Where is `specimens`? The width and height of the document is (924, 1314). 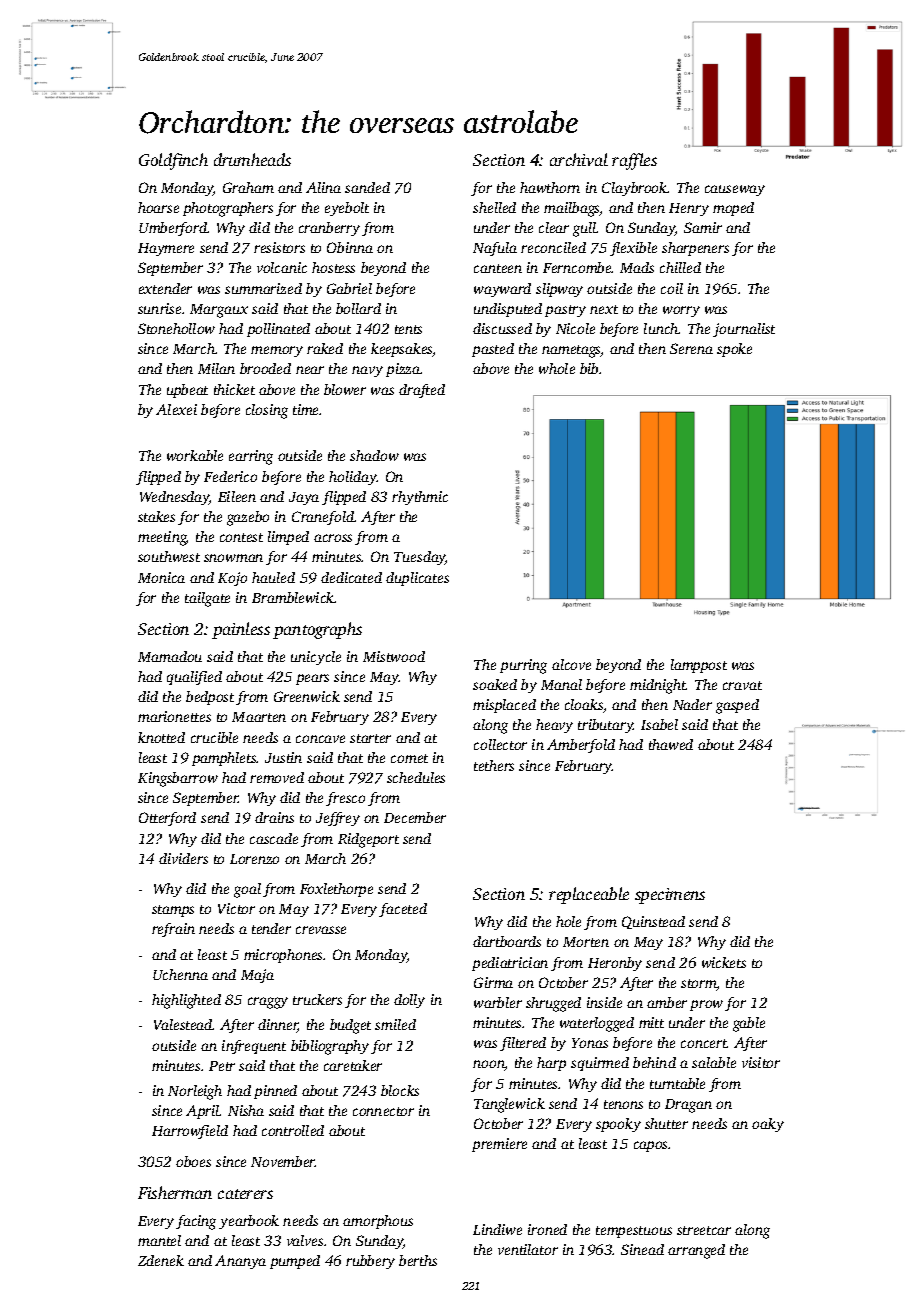 specimens is located at coordinates (670, 896).
